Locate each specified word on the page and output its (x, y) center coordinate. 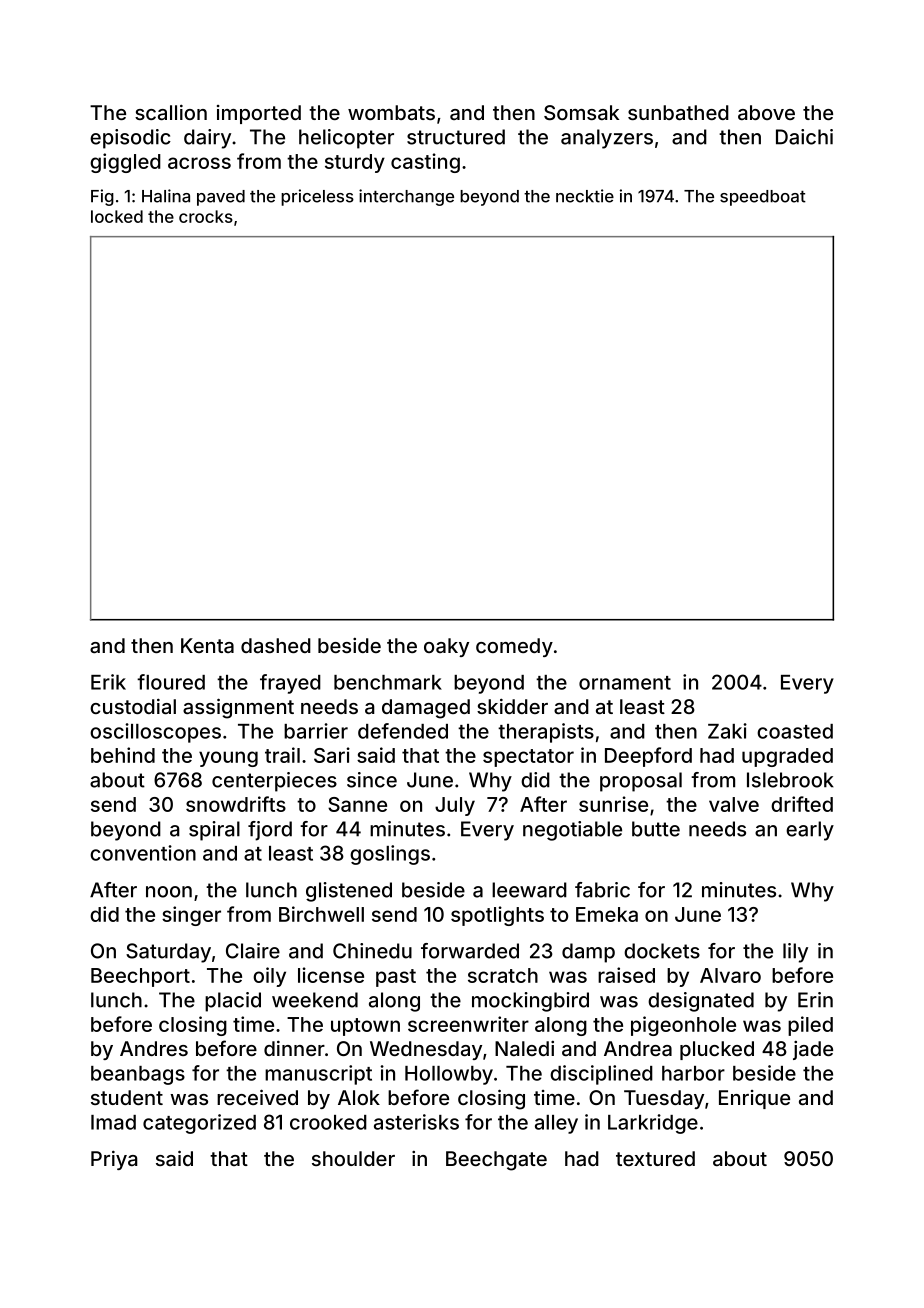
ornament (625, 683)
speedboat (763, 198)
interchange (406, 197)
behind (123, 755)
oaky (446, 647)
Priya (114, 1160)
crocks (206, 216)
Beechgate (496, 1161)
